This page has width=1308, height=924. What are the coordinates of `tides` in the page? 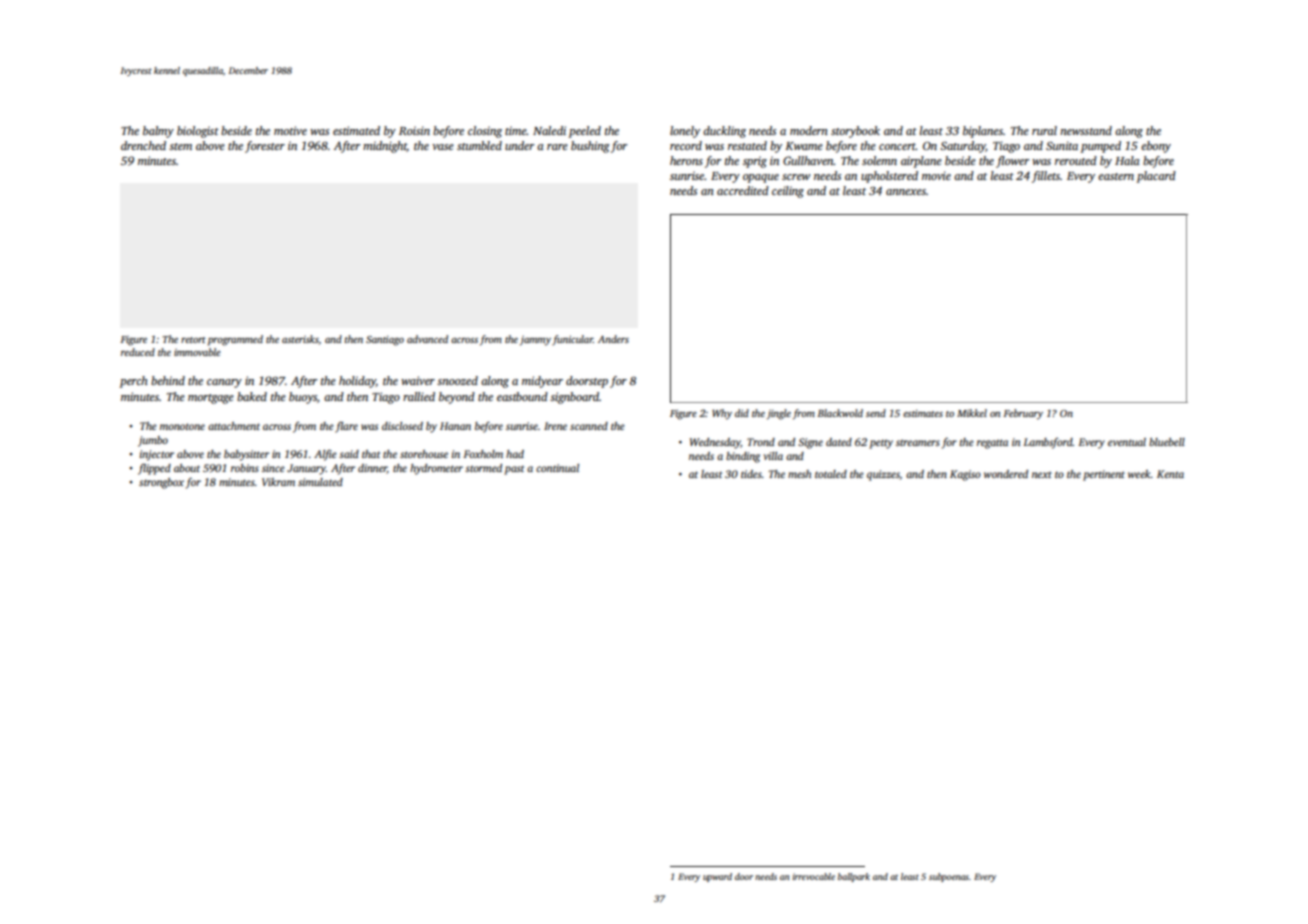 It's located at (751, 474).
